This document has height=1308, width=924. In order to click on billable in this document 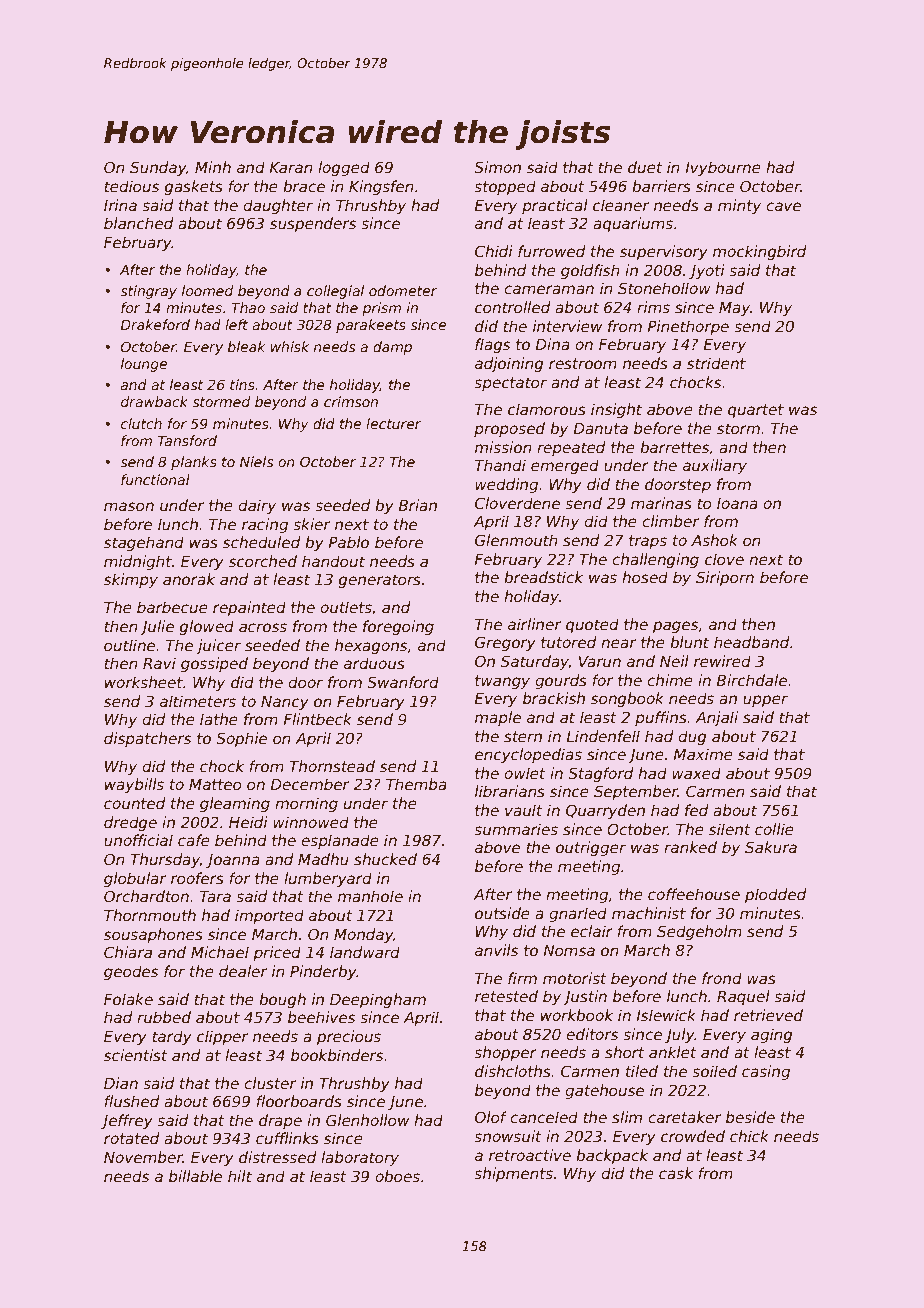, I will do `click(195, 1176)`.
